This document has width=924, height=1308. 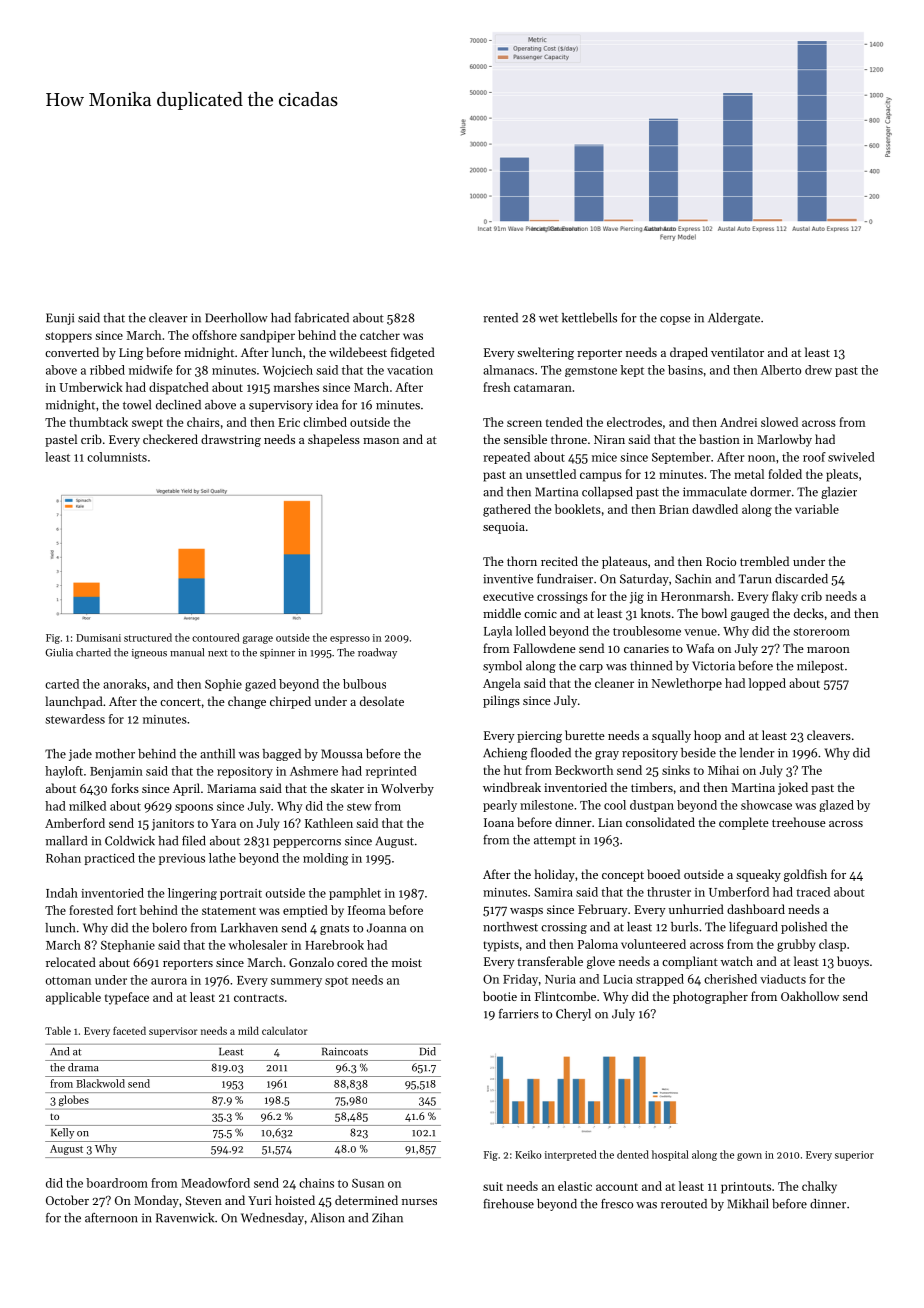 What do you see at coordinates (684, 927) in the document?
I see `burls` at bounding box center [684, 927].
